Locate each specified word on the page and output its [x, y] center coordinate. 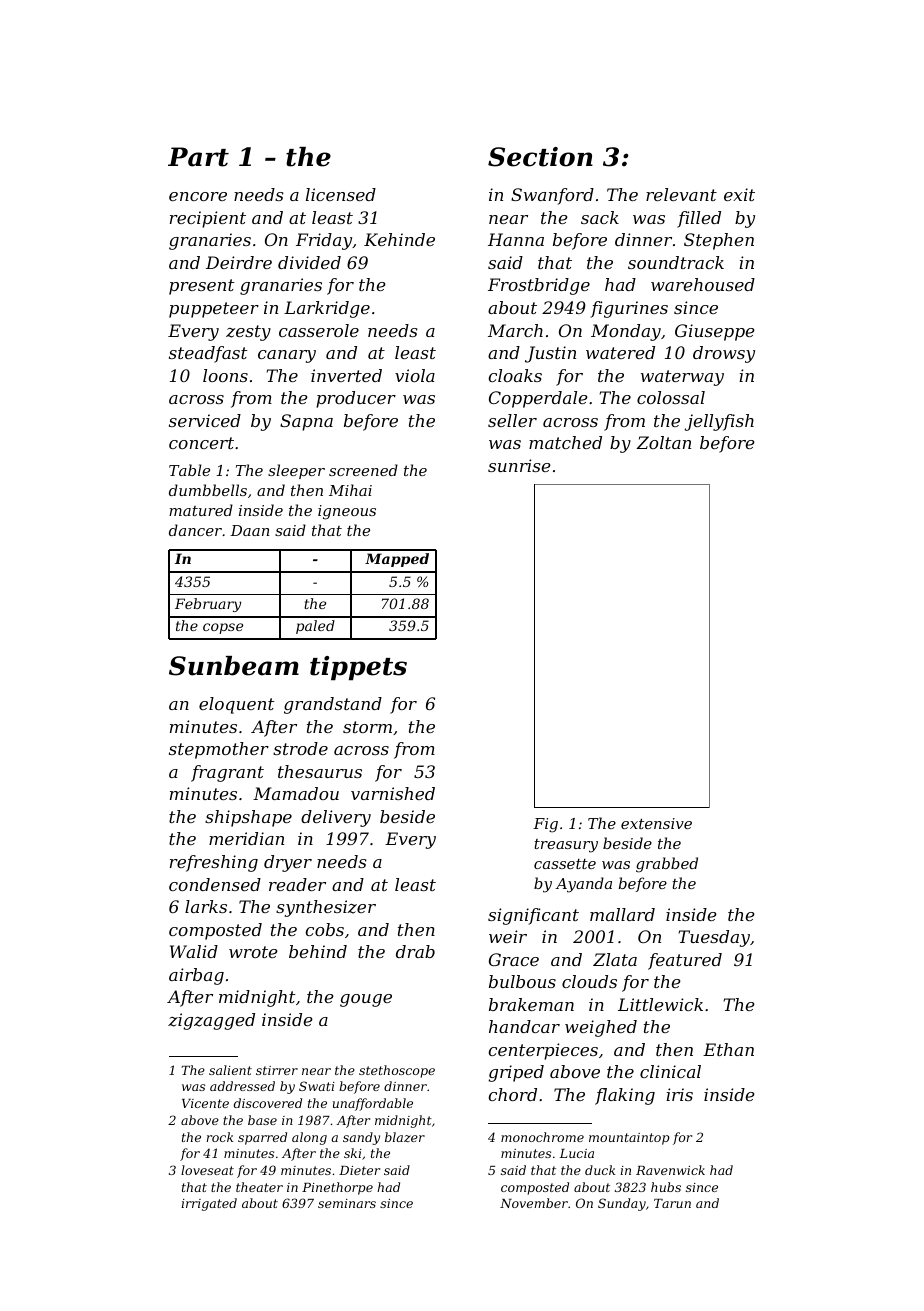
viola [415, 375]
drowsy [724, 354]
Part [198, 157]
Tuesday [714, 938]
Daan [249, 530]
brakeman [531, 1004]
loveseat [207, 1170]
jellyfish [719, 422]
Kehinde [399, 239]
